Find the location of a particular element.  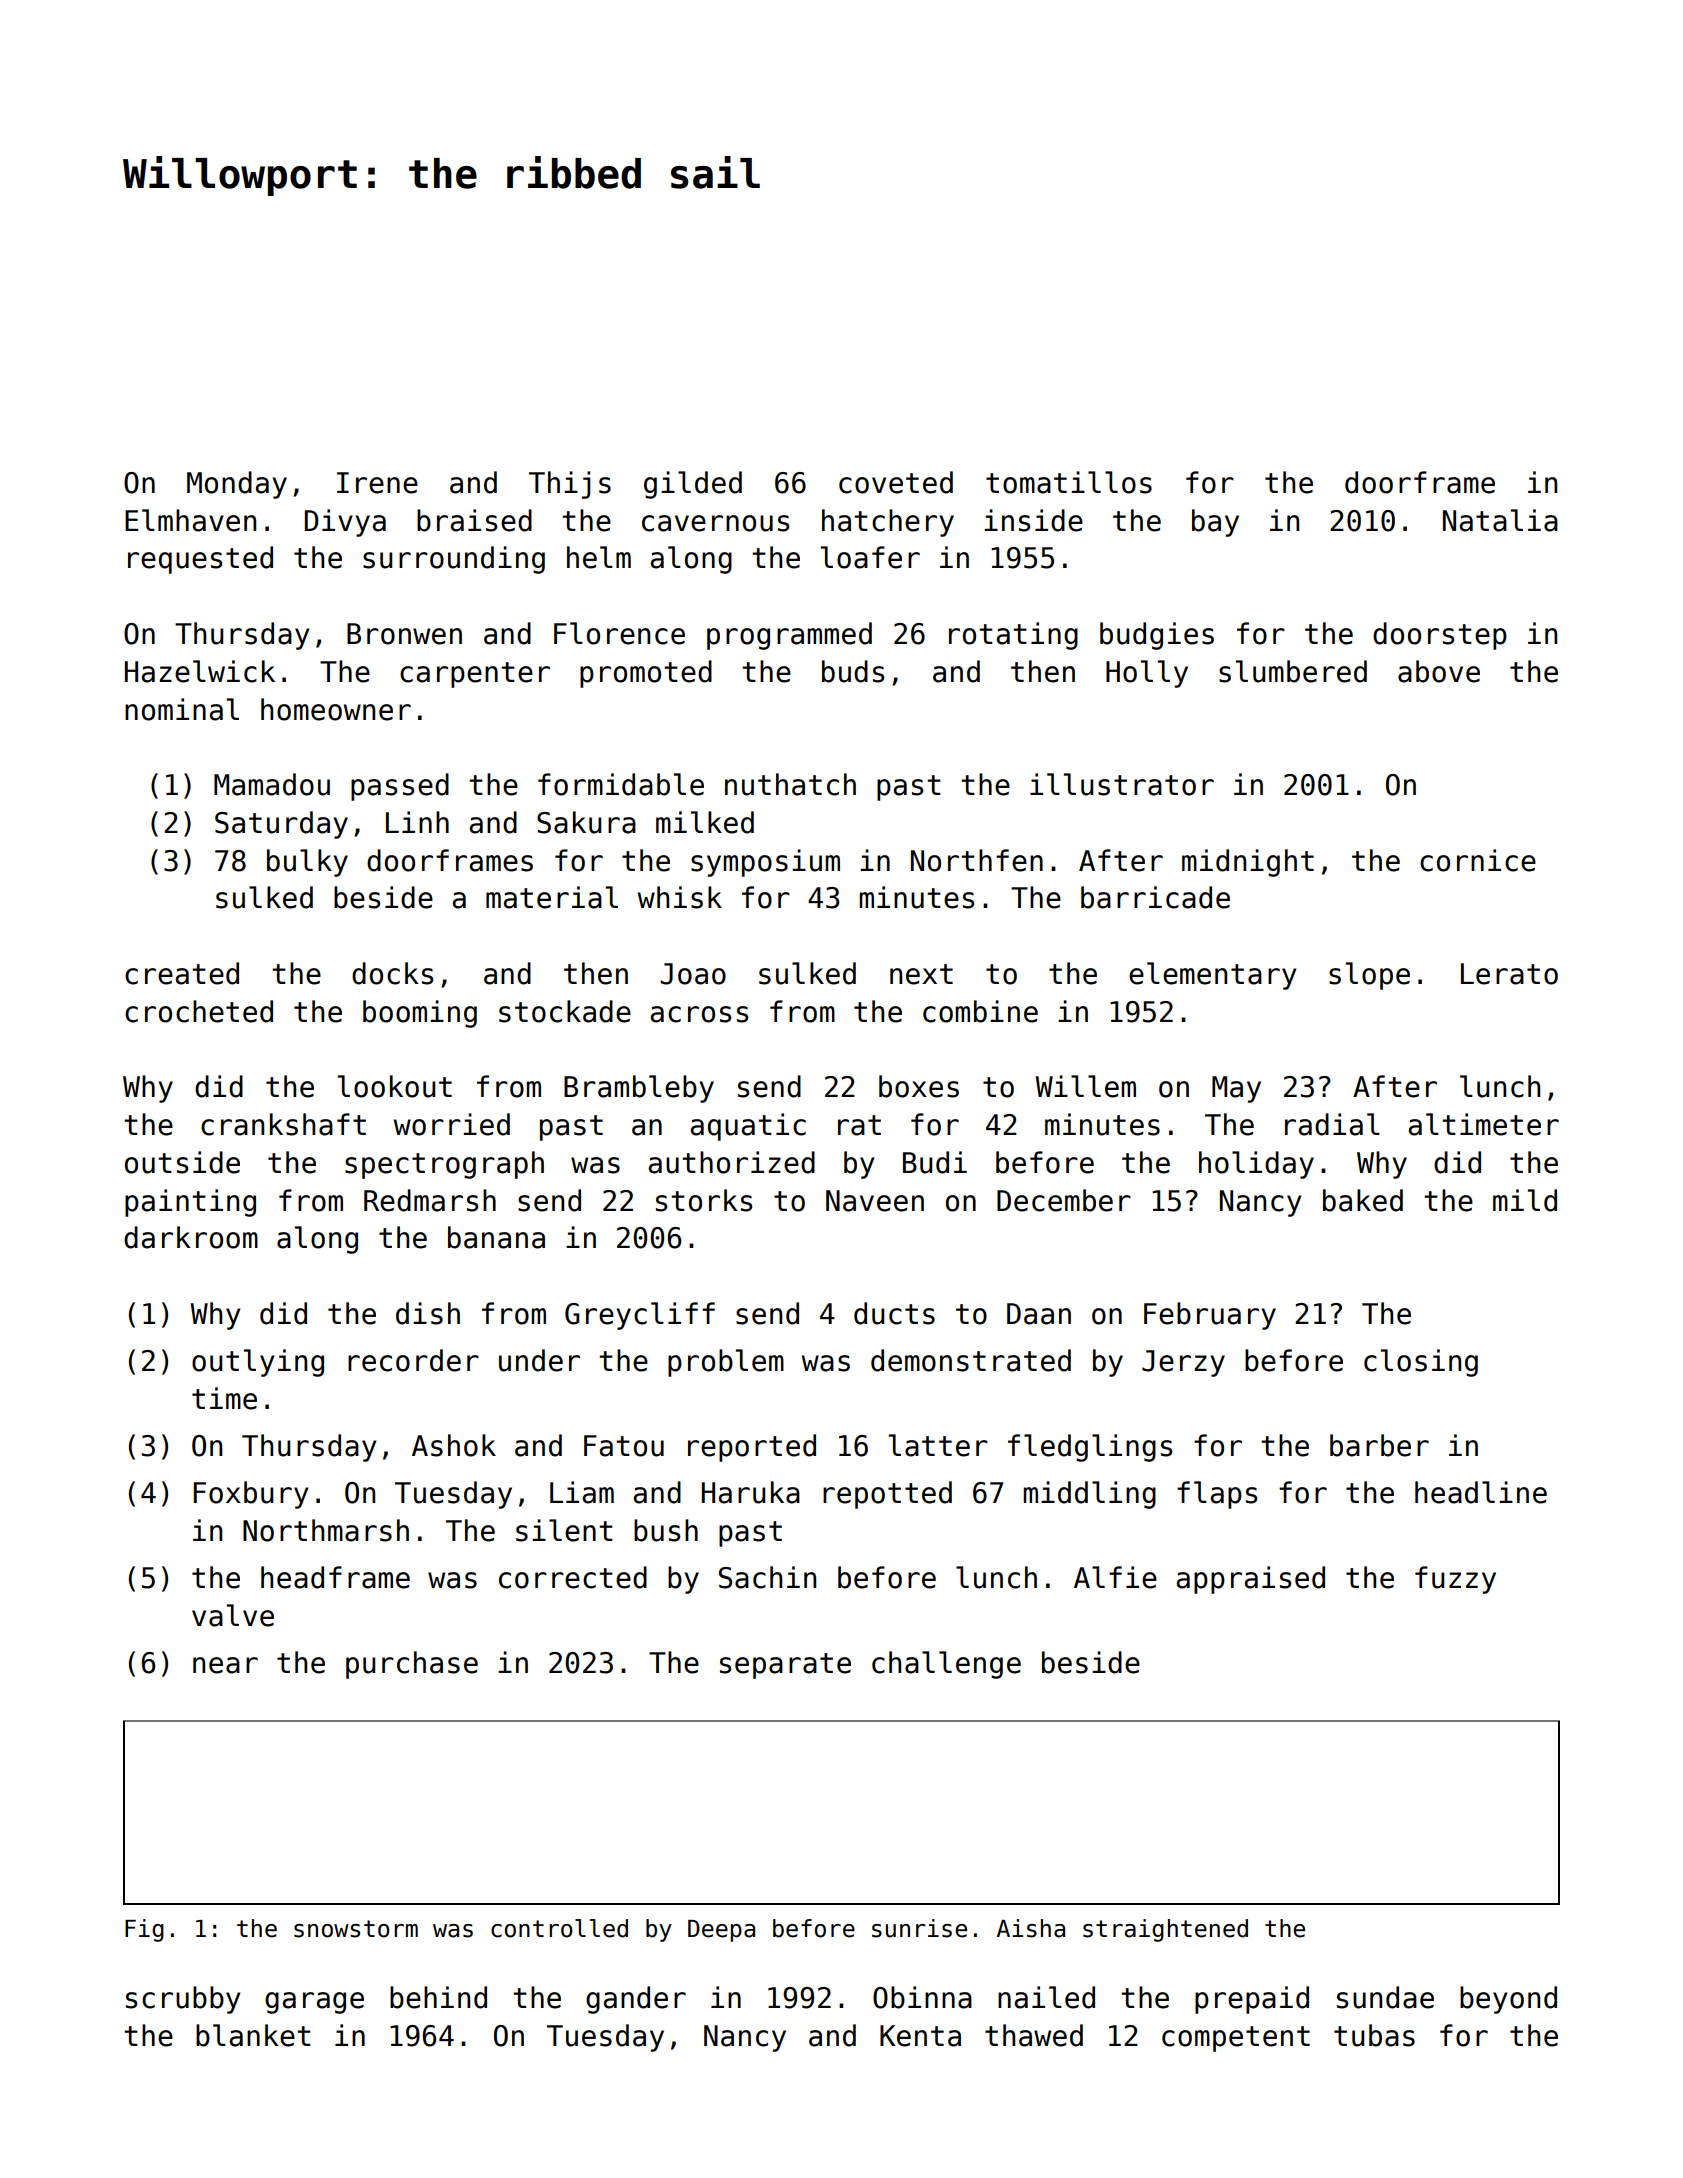

blanket is located at coordinates (253, 2035).
